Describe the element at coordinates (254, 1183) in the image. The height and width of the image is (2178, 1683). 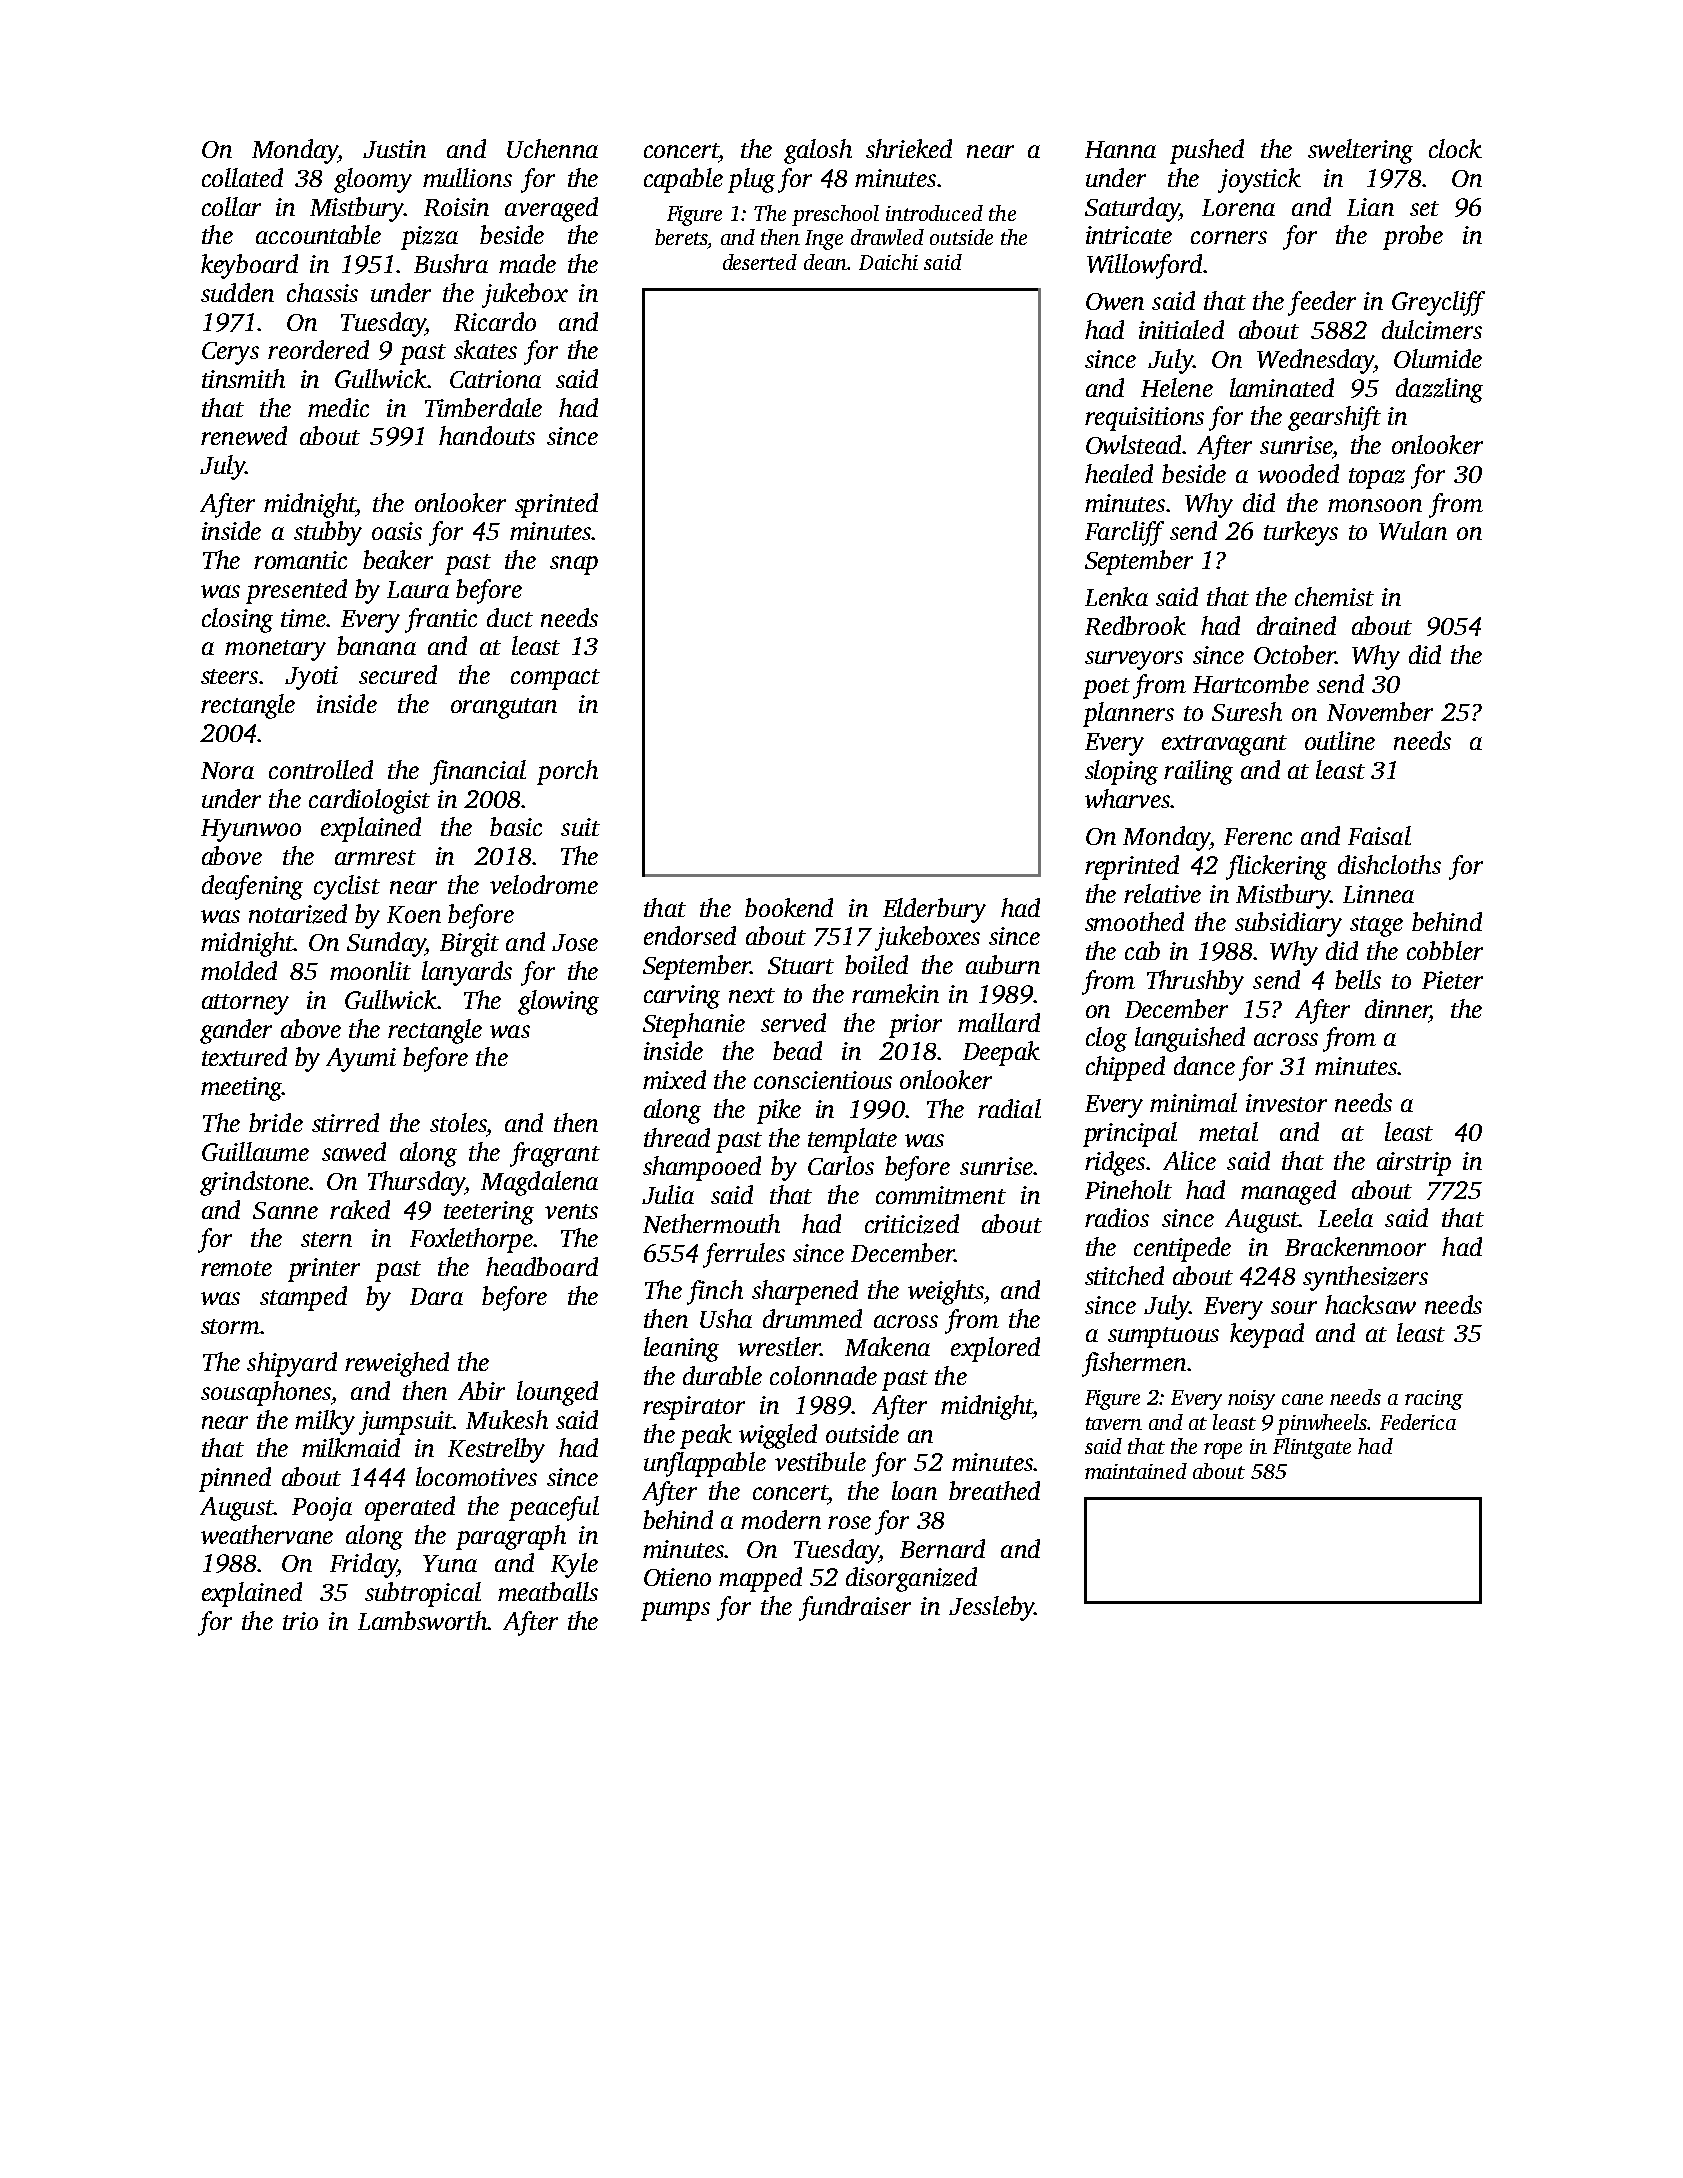
I see `grindstone` at that location.
